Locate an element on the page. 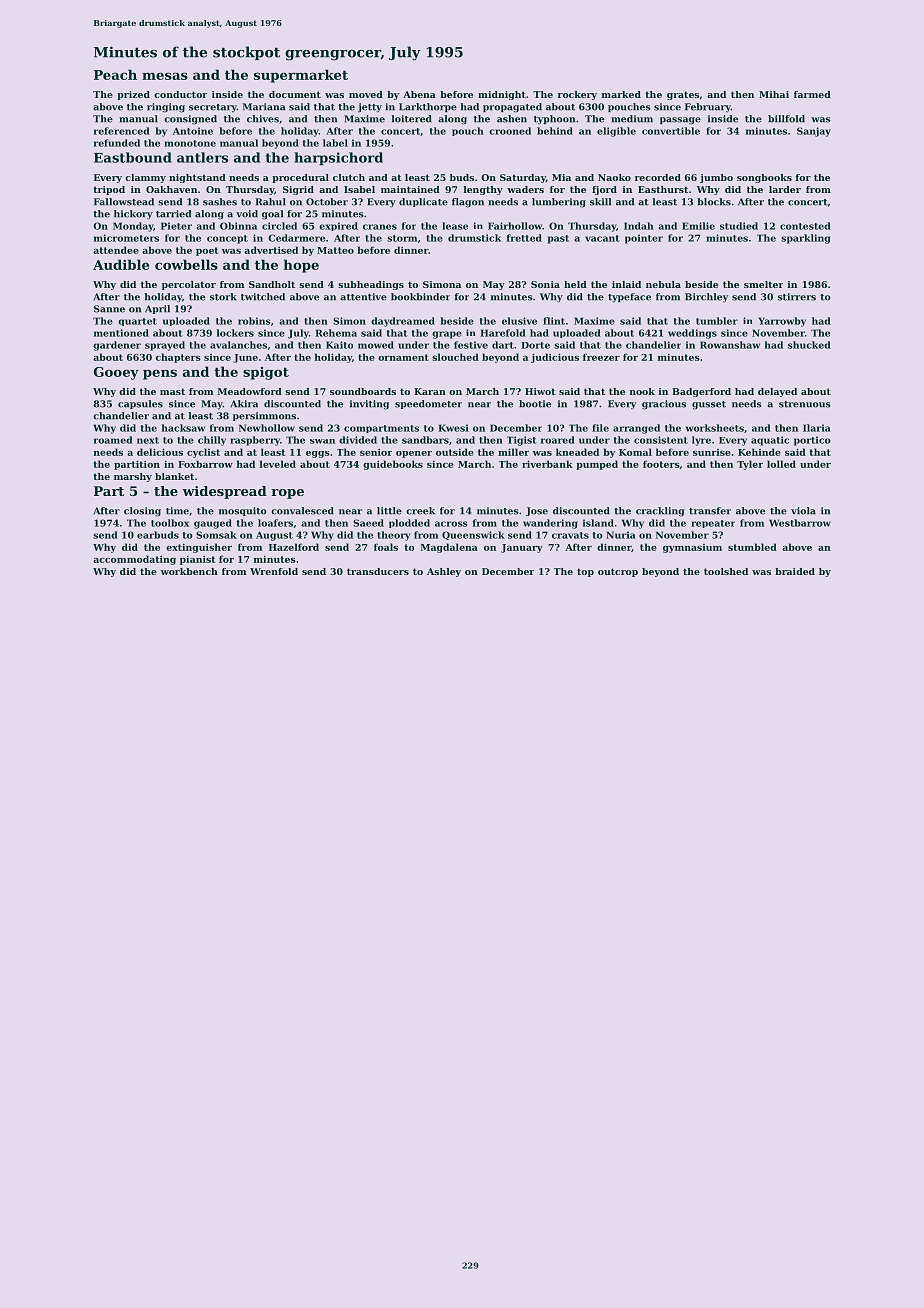 The image size is (924, 1308). marked is located at coordinates (621, 94).
